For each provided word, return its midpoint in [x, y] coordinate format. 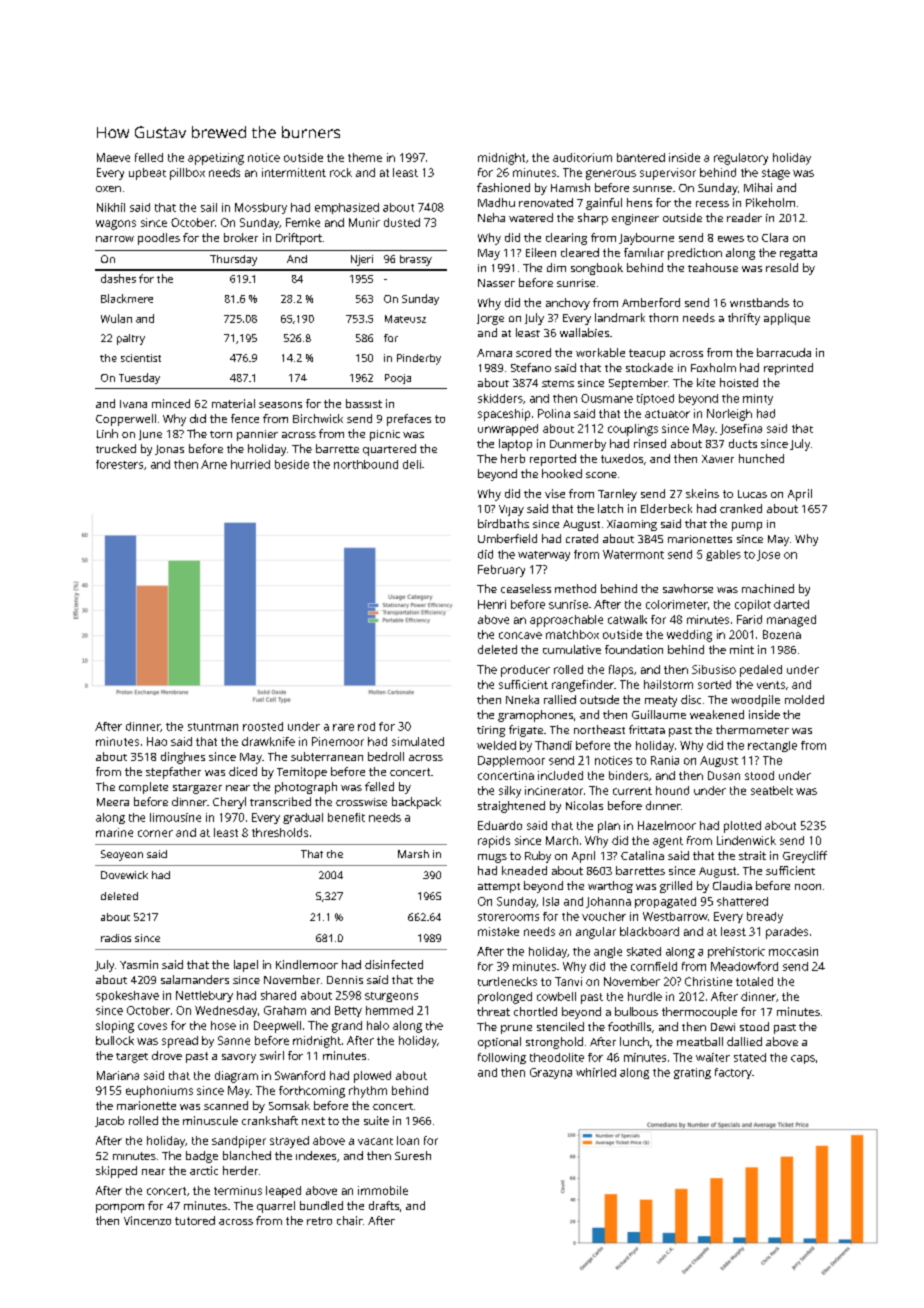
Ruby [538, 857]
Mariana [118, 1075]
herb [513, 458]
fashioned [503, 187]
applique [787, 319]
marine [114, 832]
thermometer [752, 729]
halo [378, 1025]
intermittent [294, 172]
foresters [119, 464]
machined [768, 588]
